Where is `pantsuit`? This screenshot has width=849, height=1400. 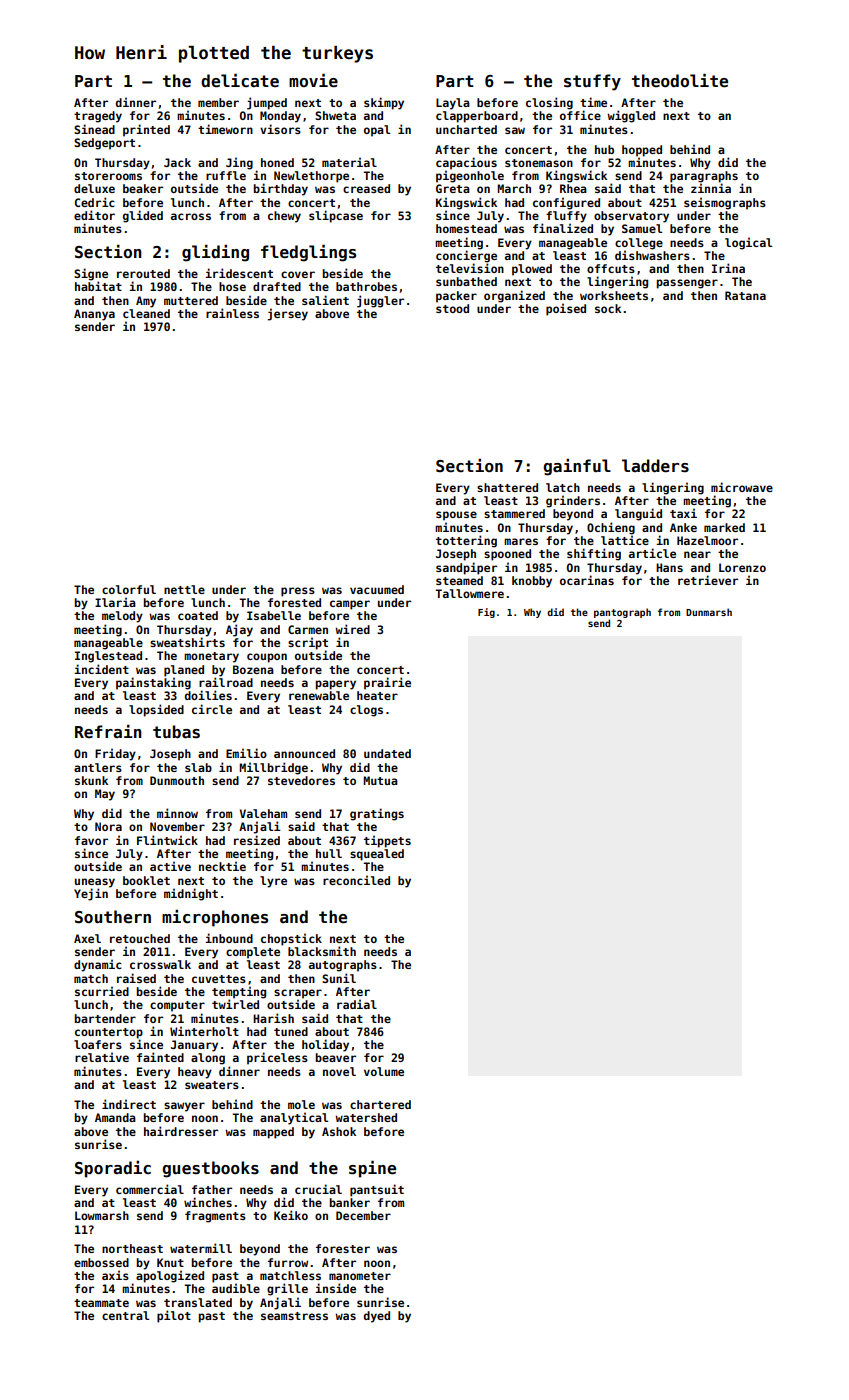 pantsuit is located at coordinates (377, 1190).
